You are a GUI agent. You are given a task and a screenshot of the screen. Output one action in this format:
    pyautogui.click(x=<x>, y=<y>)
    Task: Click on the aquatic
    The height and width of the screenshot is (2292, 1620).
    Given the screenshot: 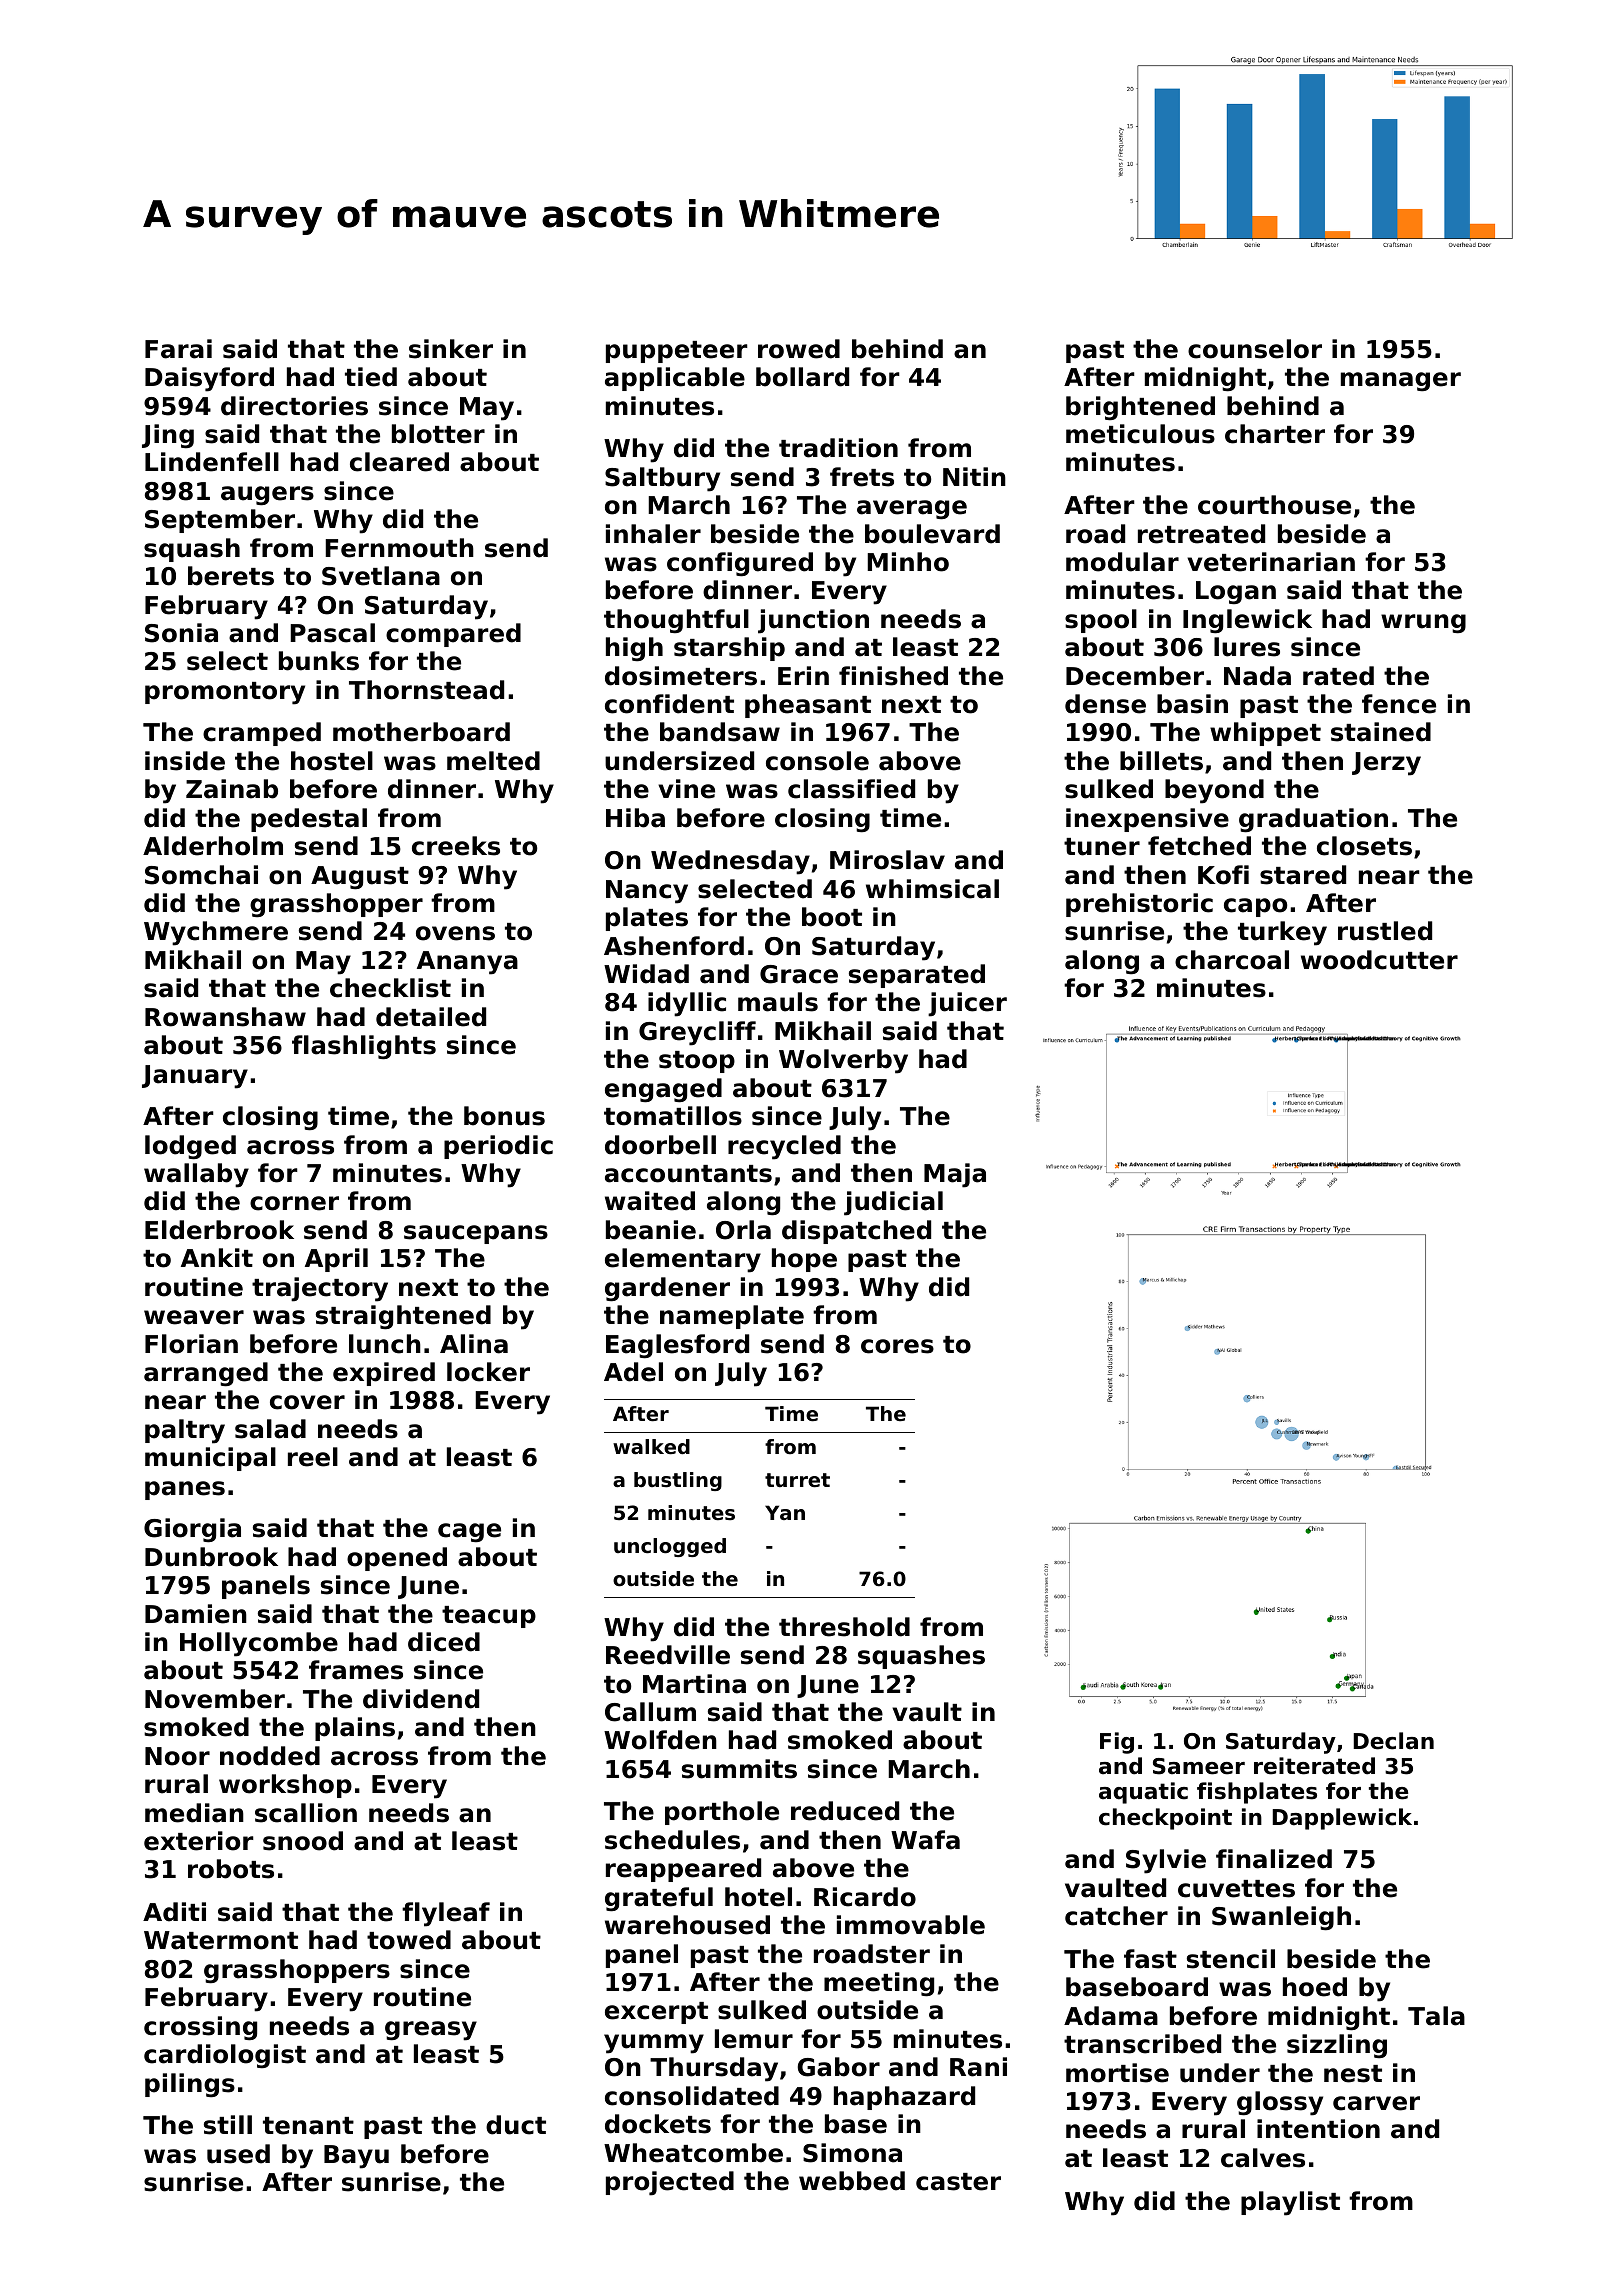 What is the action you would take?
    pyautogui.click(x=1143, y=1793)
